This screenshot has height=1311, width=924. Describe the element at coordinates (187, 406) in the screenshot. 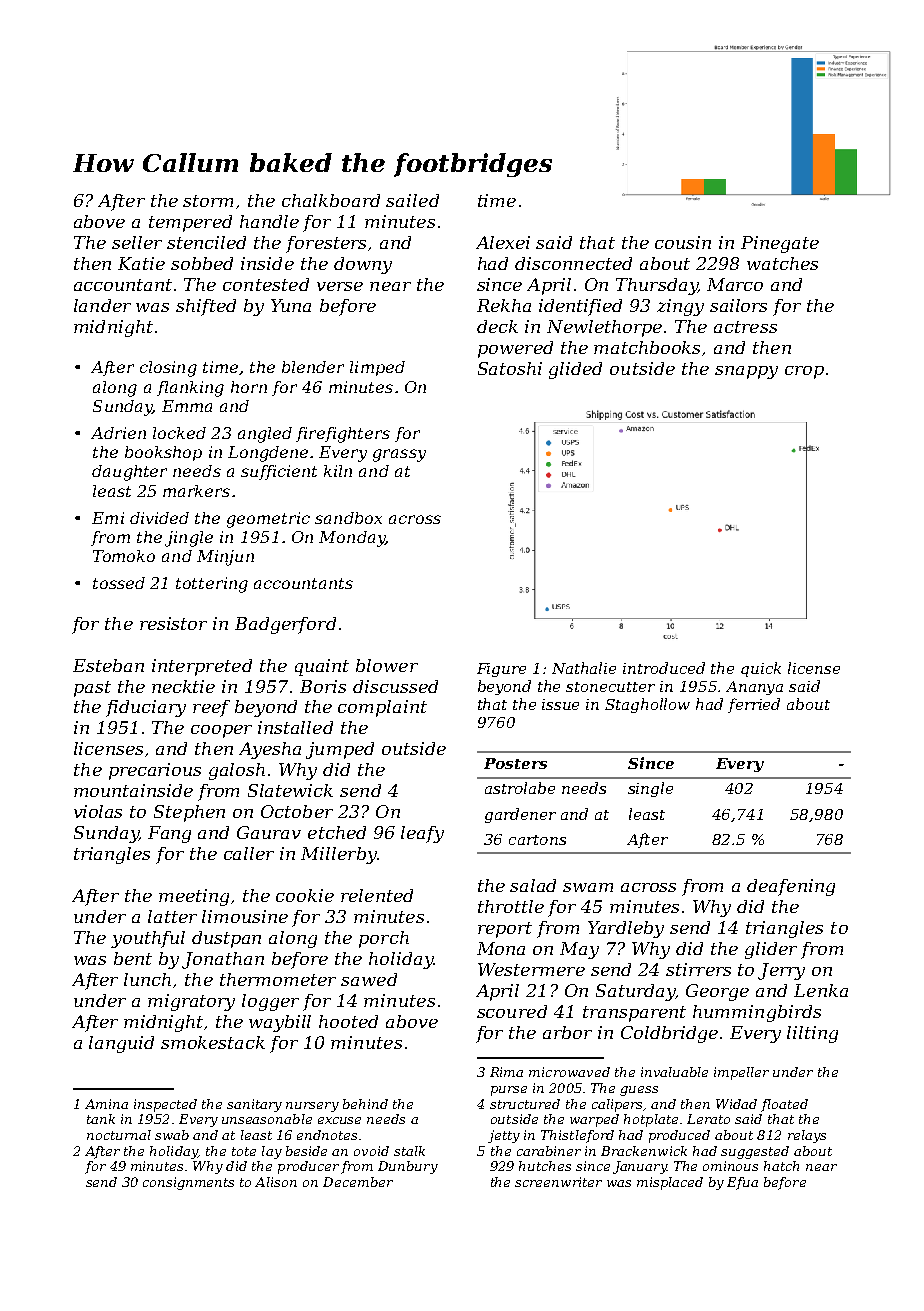

I see `Emma` at that location.
